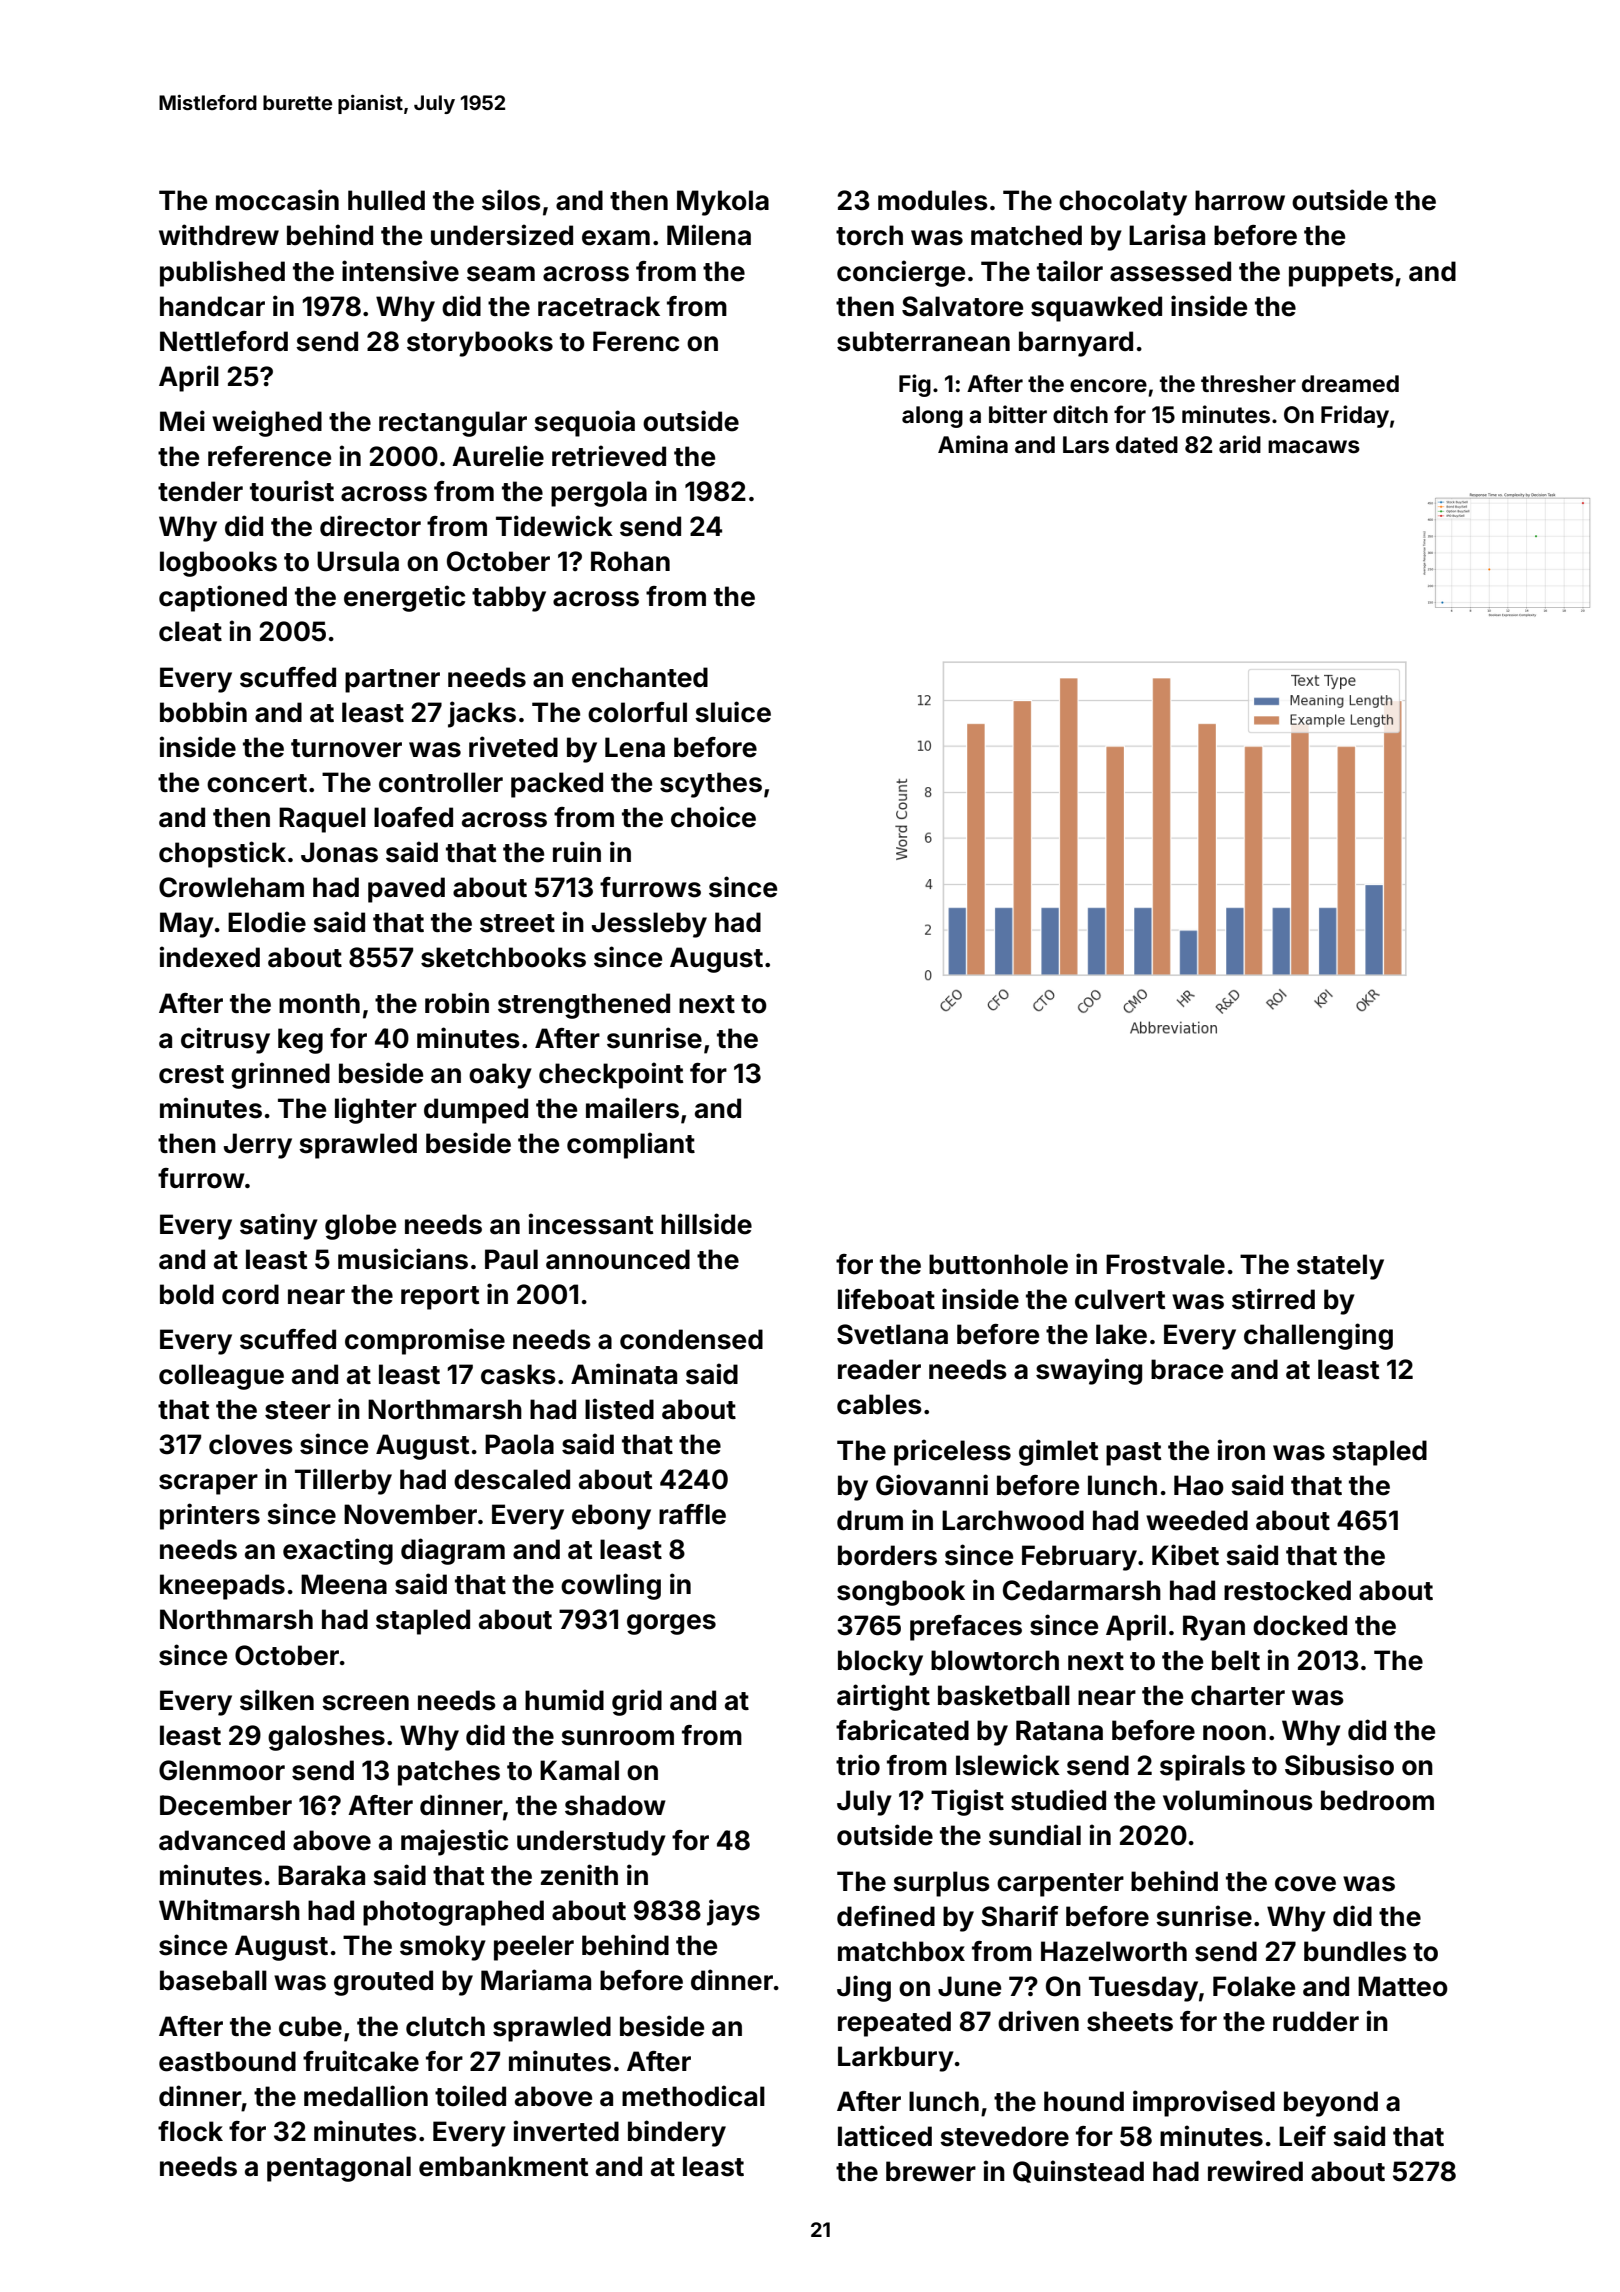 This image has height=2292, width=1620. What do you see at coordinates (222, 1840) in the image?
I see `advanced` at bounding box center [222, 1840].
